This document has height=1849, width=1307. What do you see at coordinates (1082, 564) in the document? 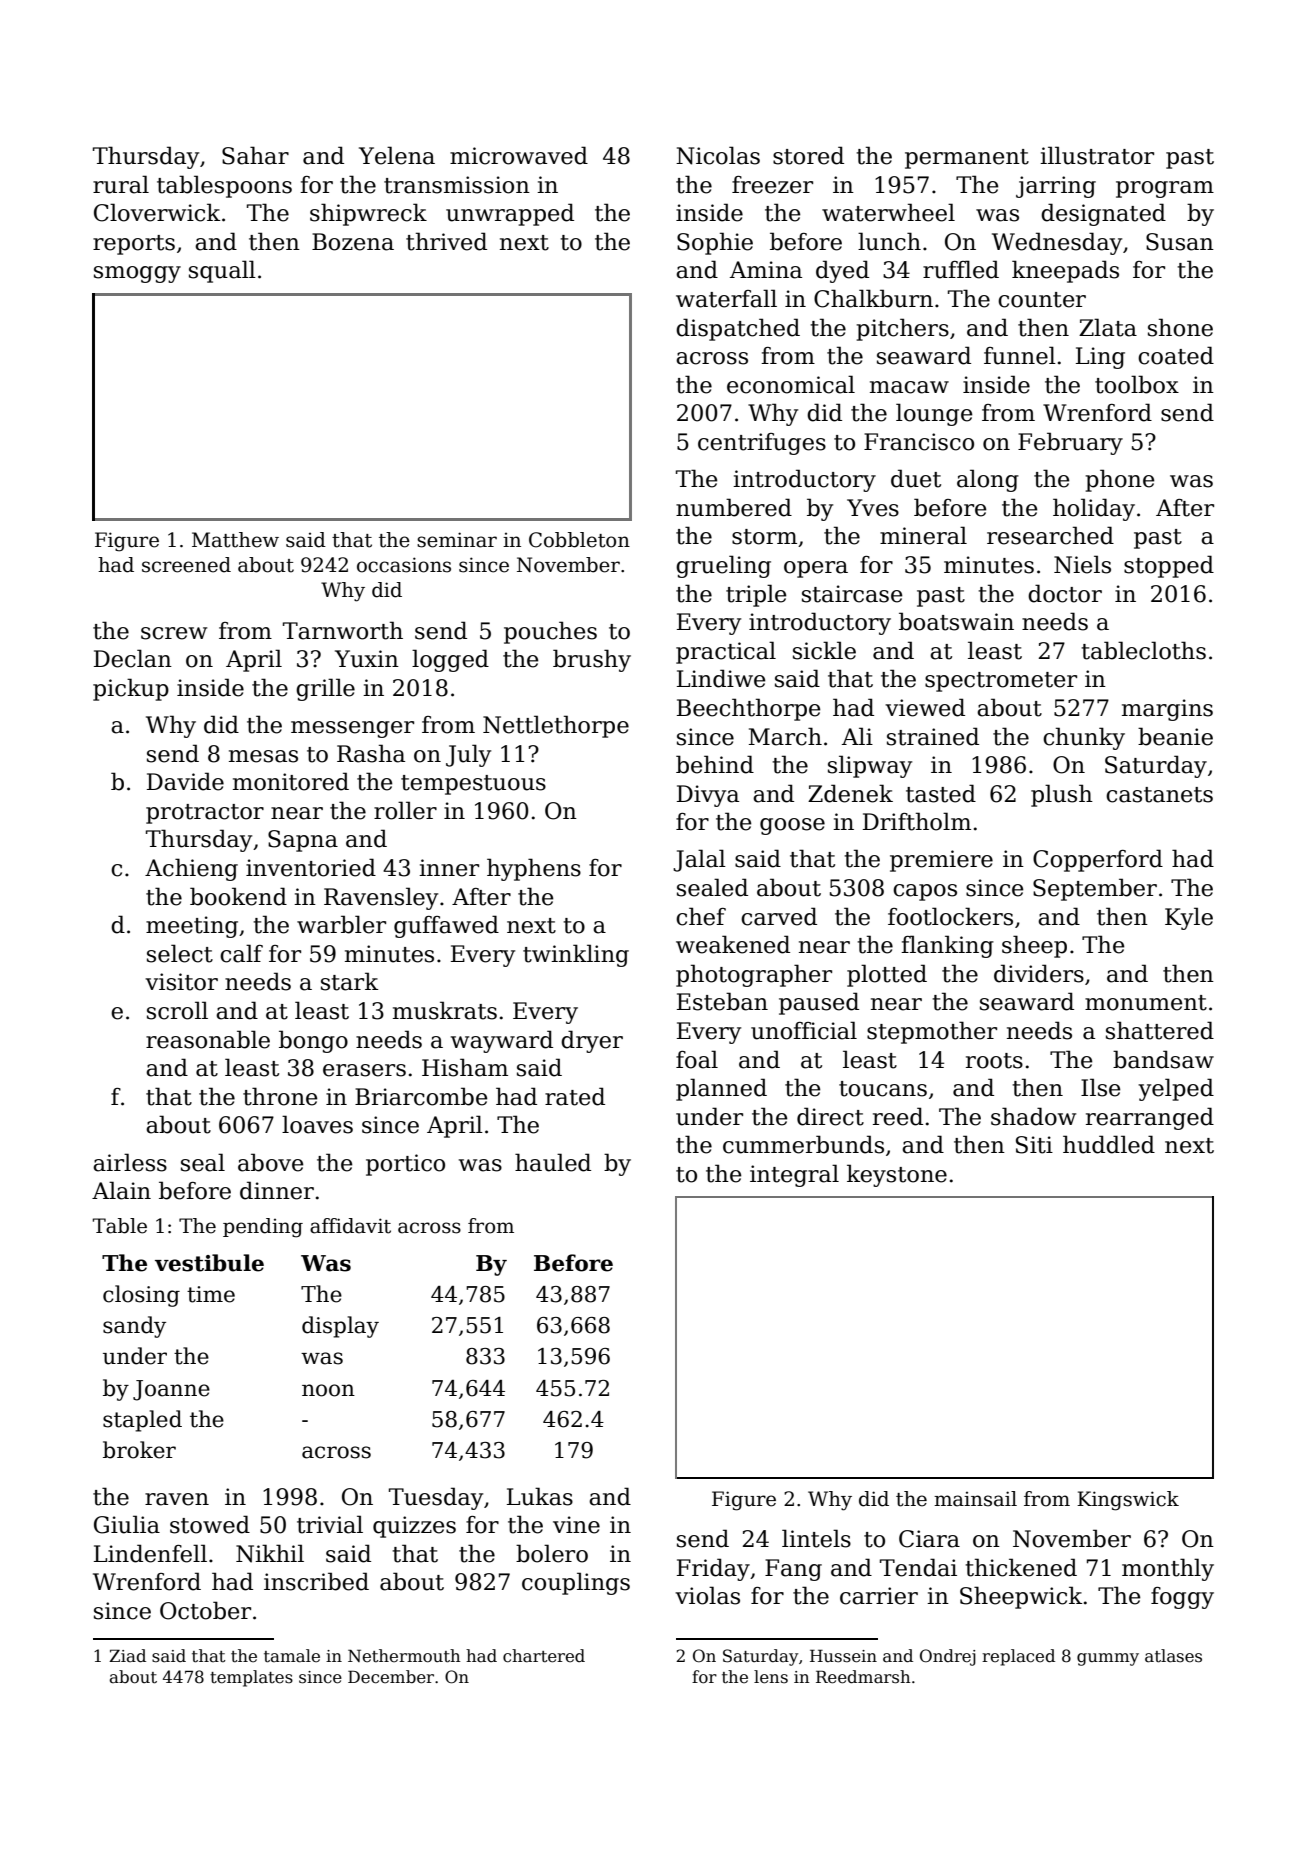
I see `Niels` at bounding box center [1082, 564].
